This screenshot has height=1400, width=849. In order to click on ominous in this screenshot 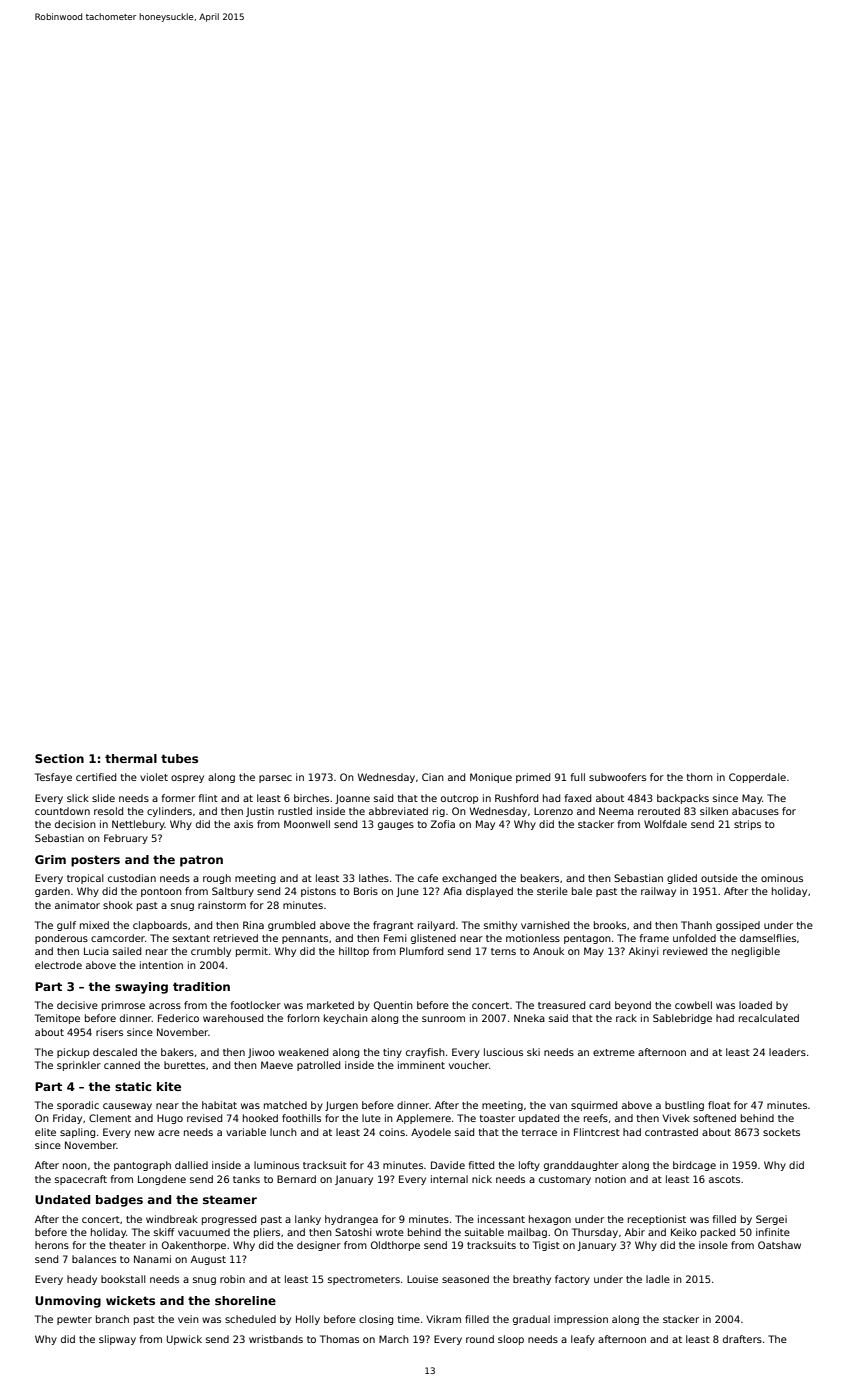, I will do `click(782, 878)`.
